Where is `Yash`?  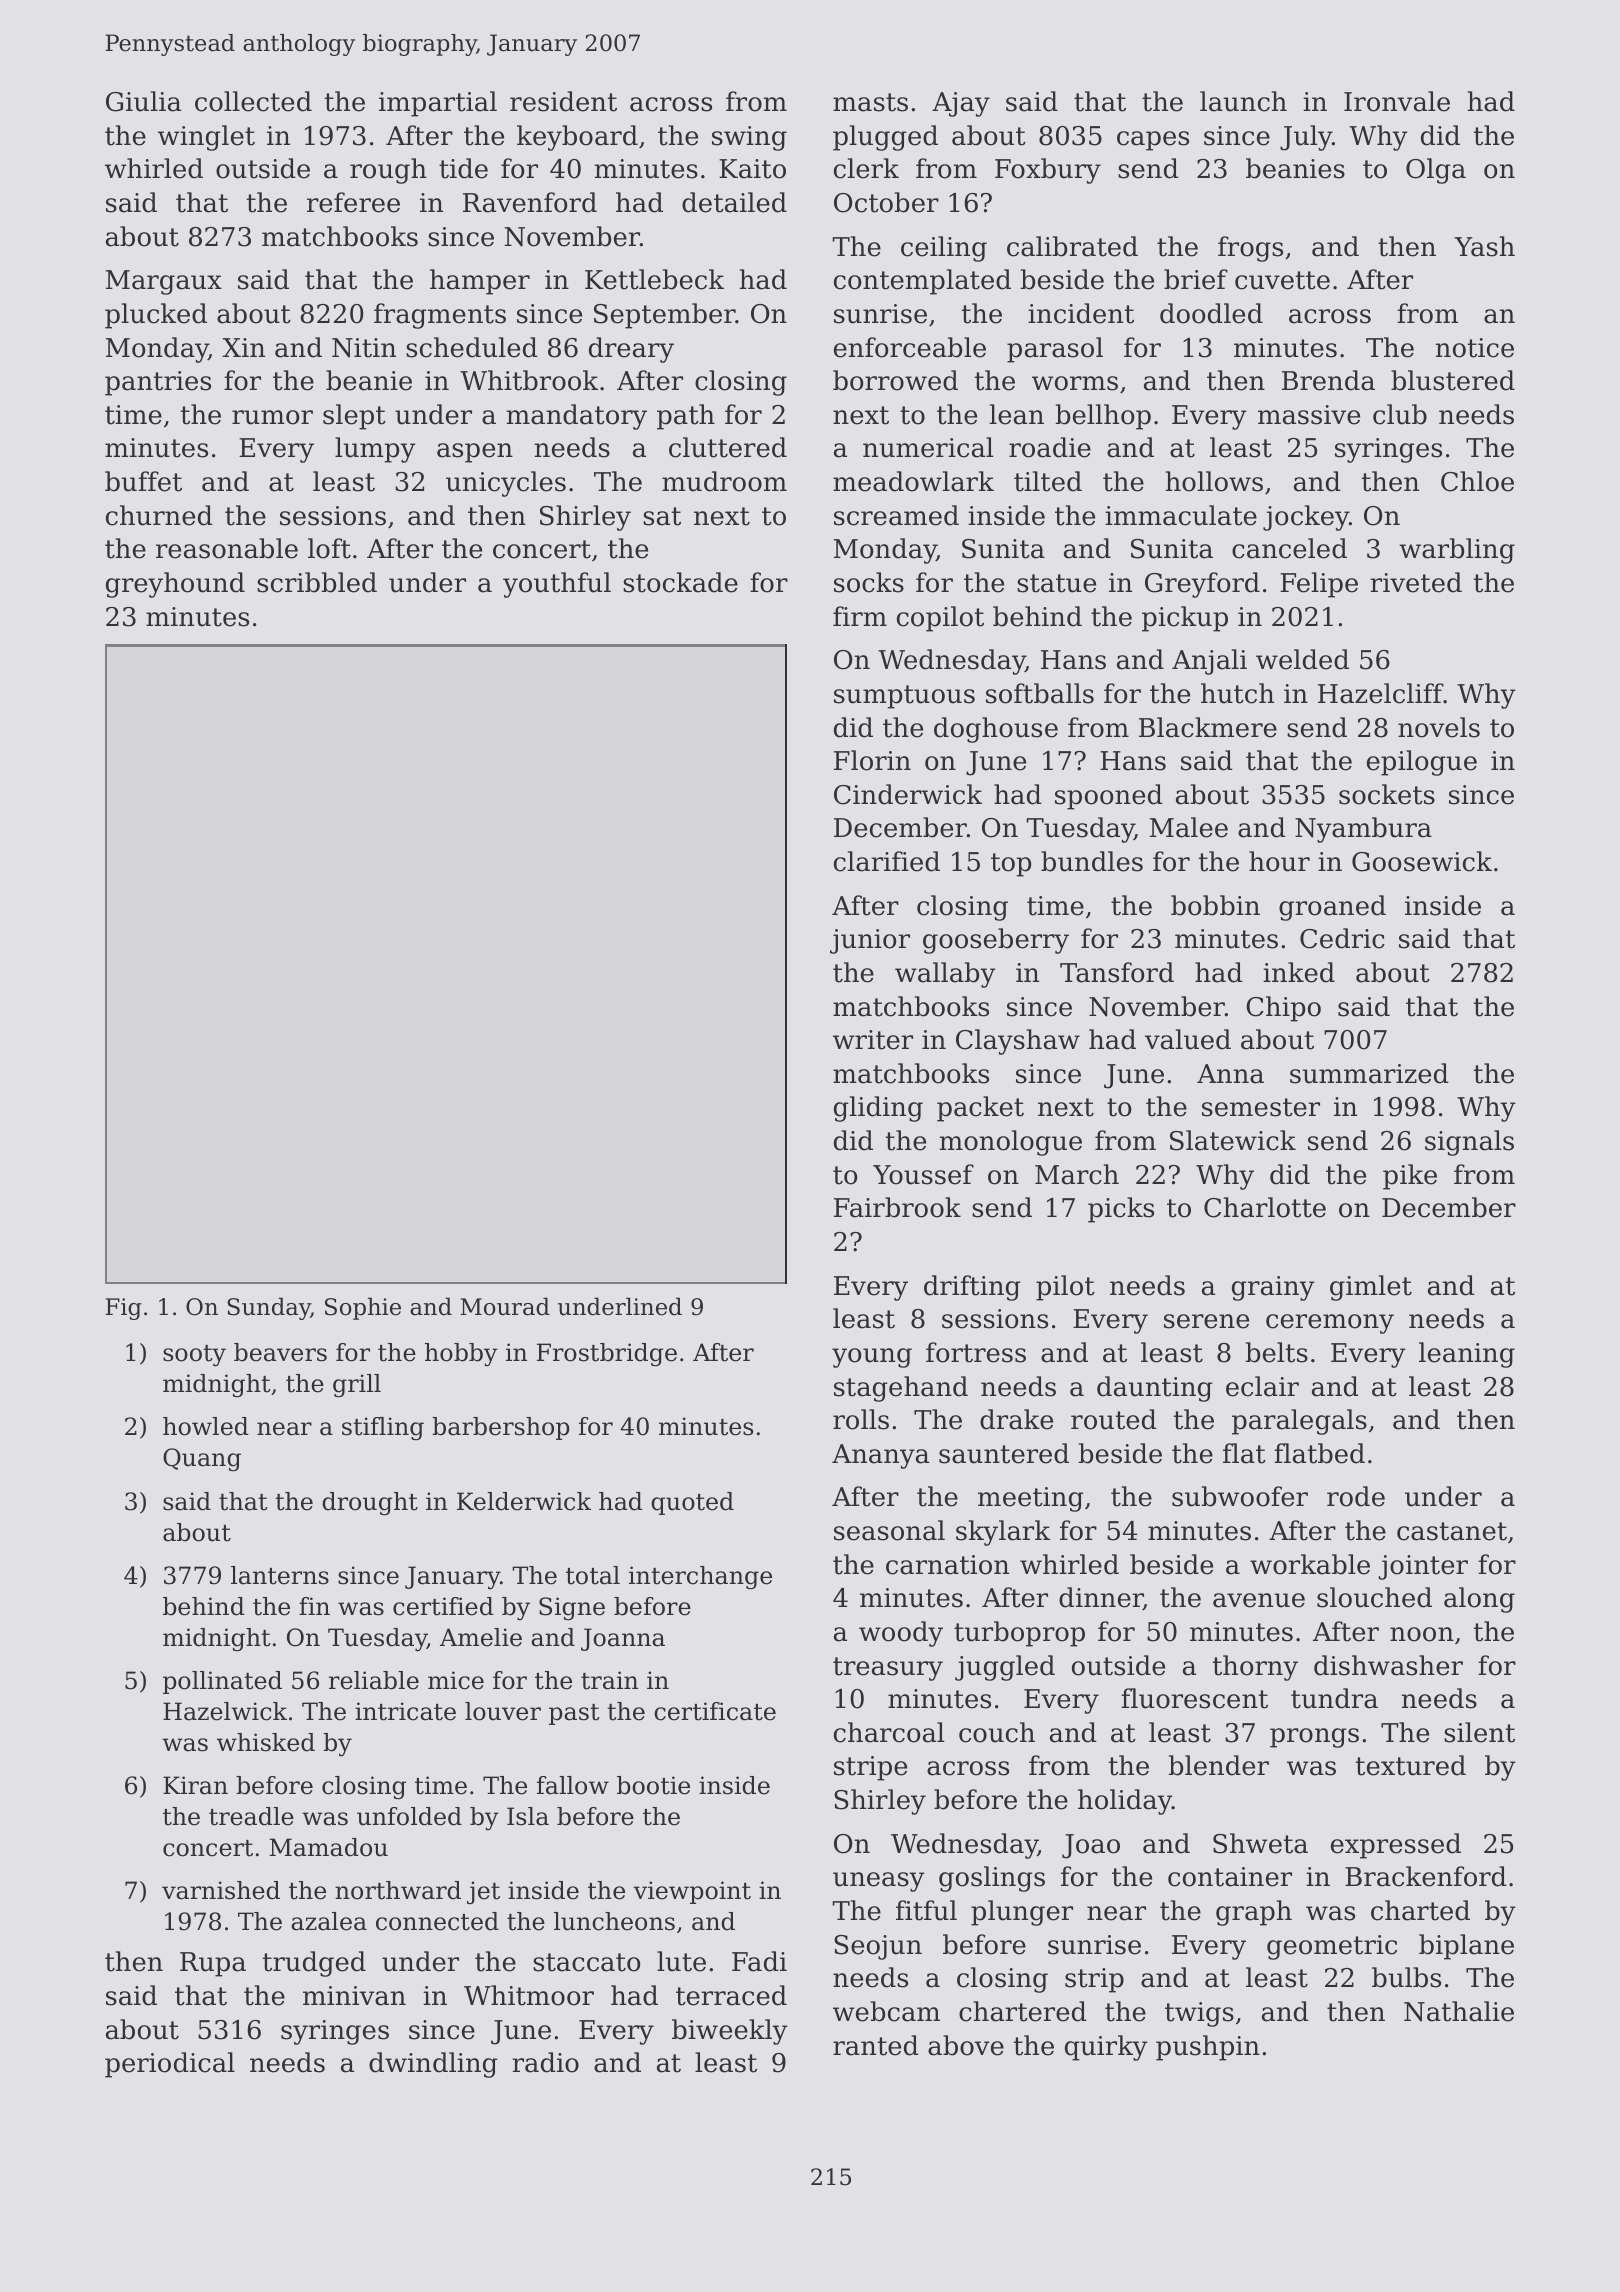 Yash is located at coordinates (1484, 246).
